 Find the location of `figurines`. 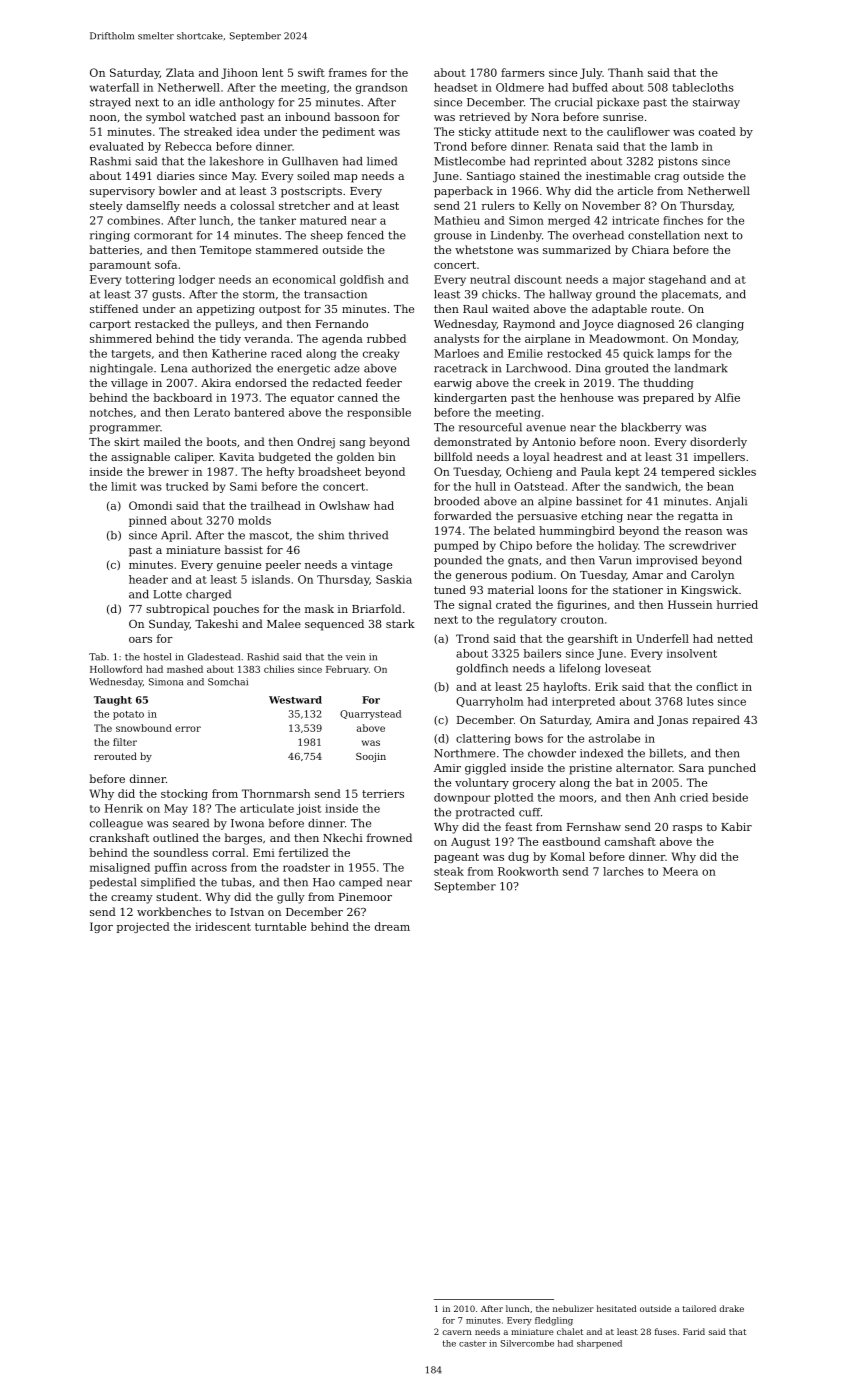

figurines is located at coordinates (582, 605).
